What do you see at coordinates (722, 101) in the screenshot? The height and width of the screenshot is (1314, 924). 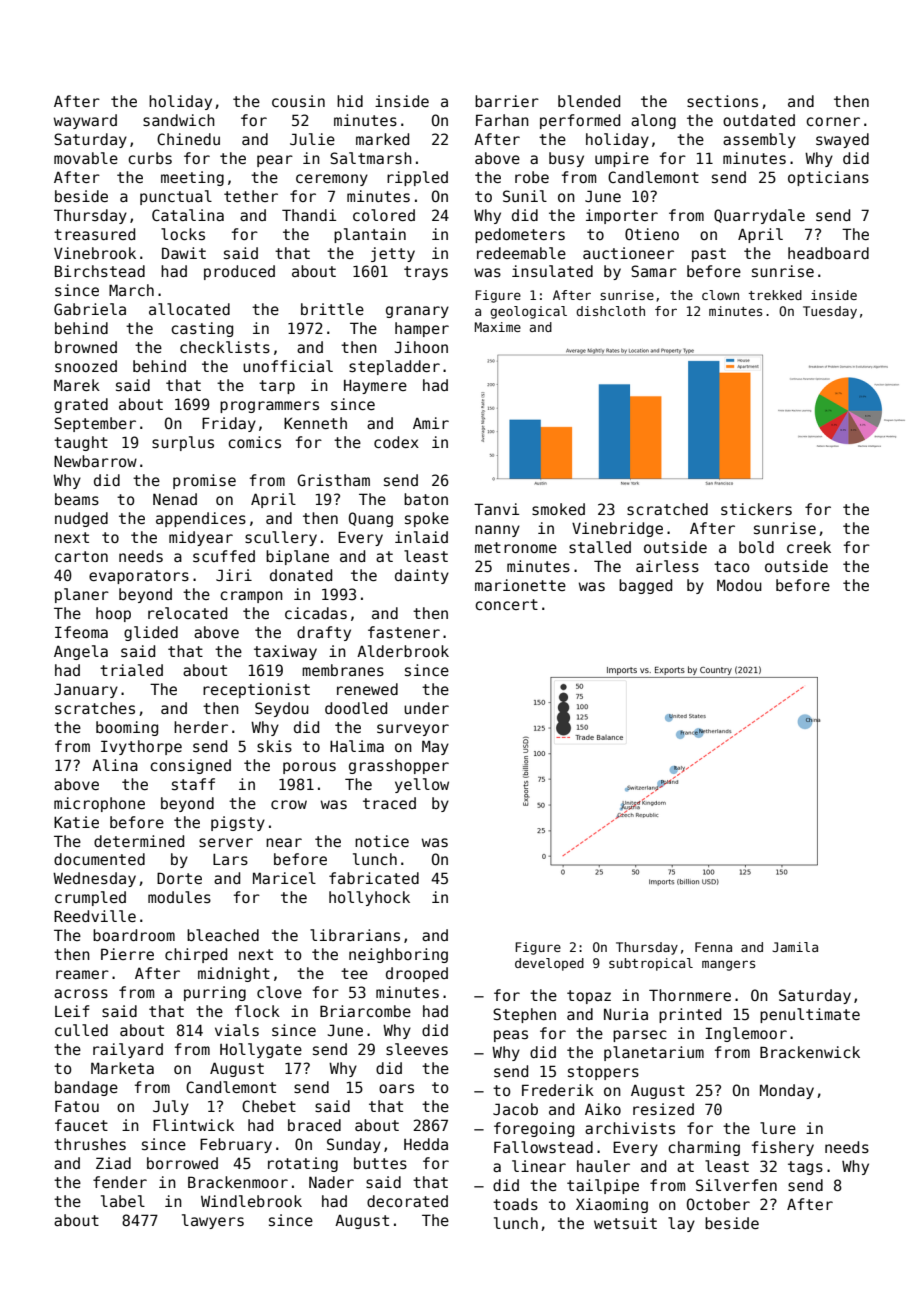 I see `sections` at bounding box center [722, 101].
